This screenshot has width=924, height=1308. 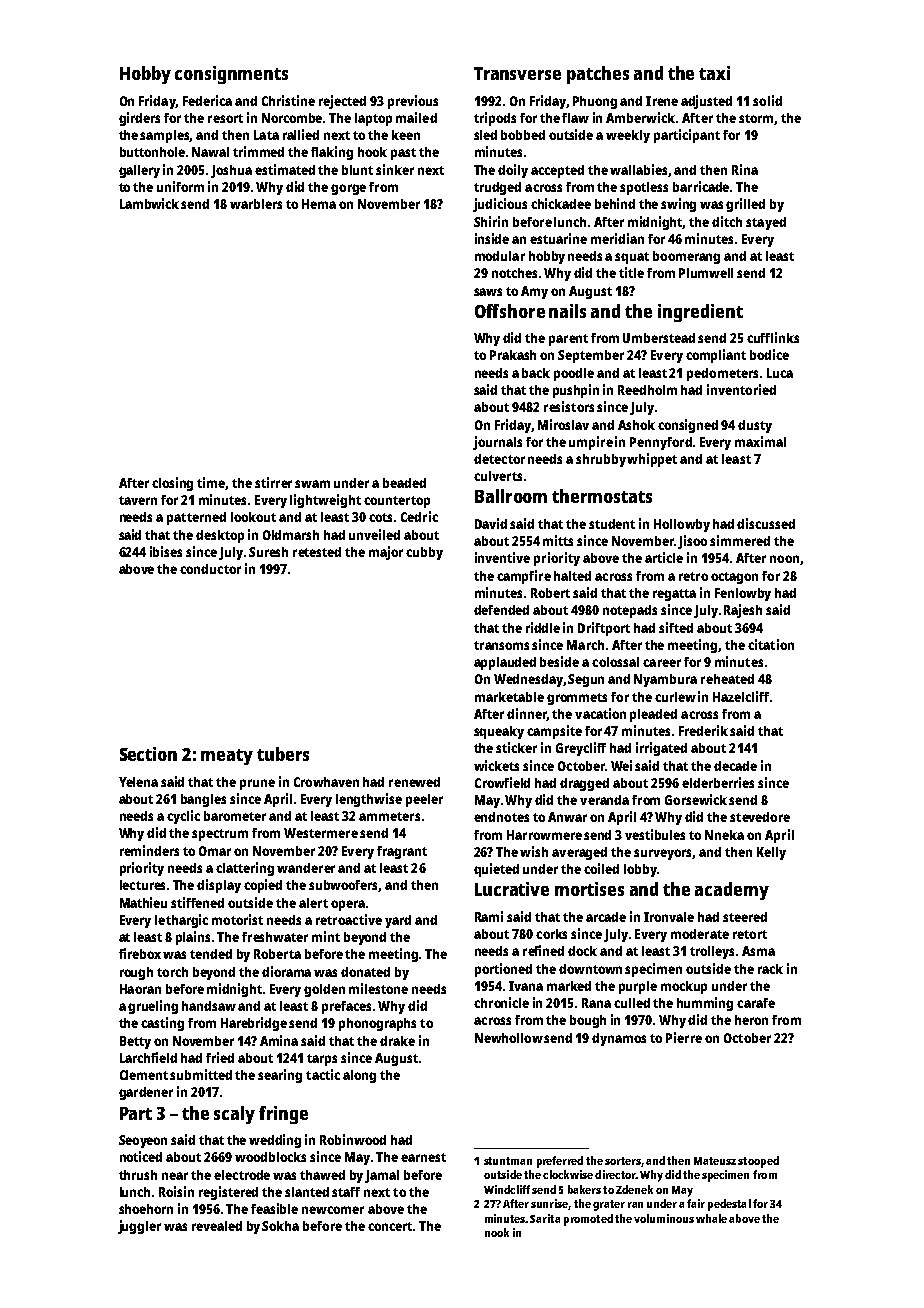 What do you see at coordinates (714, 73) in the screenshot?
I see `taxi` at bounding box center [714, 73].
